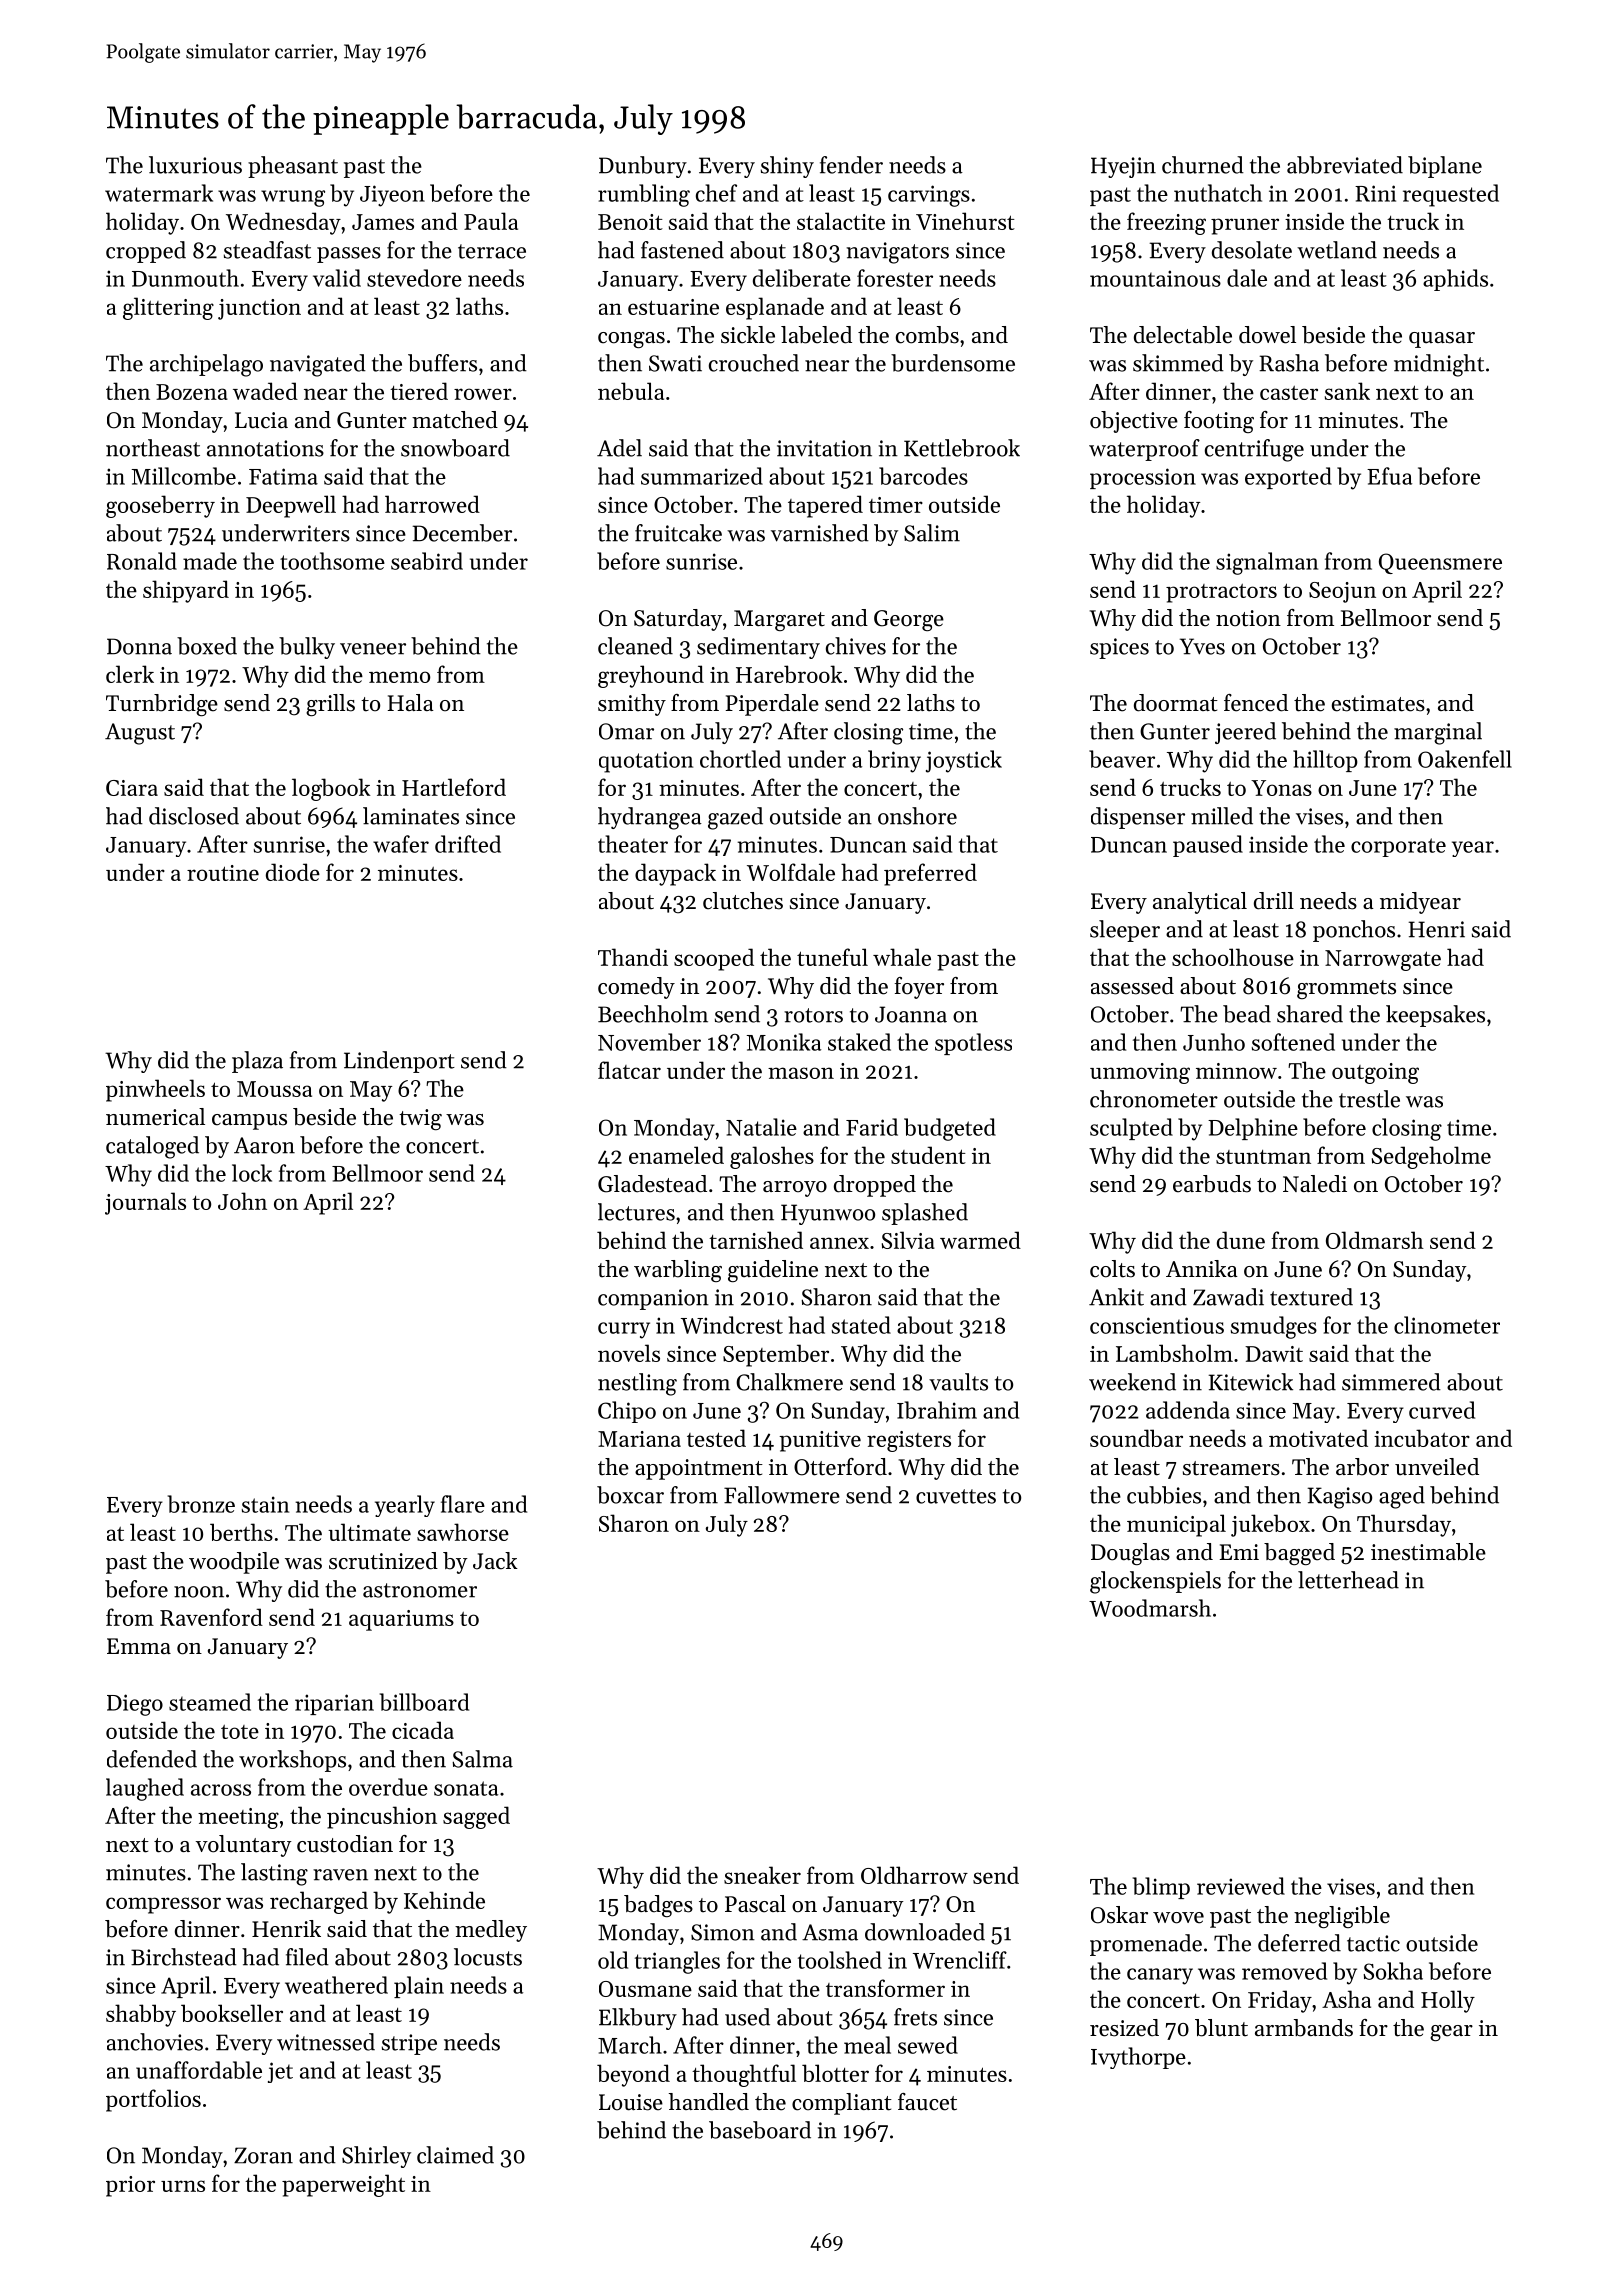  What do you see at coordinates (630, 1495) in the page?
I see `boxcar` at bounding box center [630, 1495].
